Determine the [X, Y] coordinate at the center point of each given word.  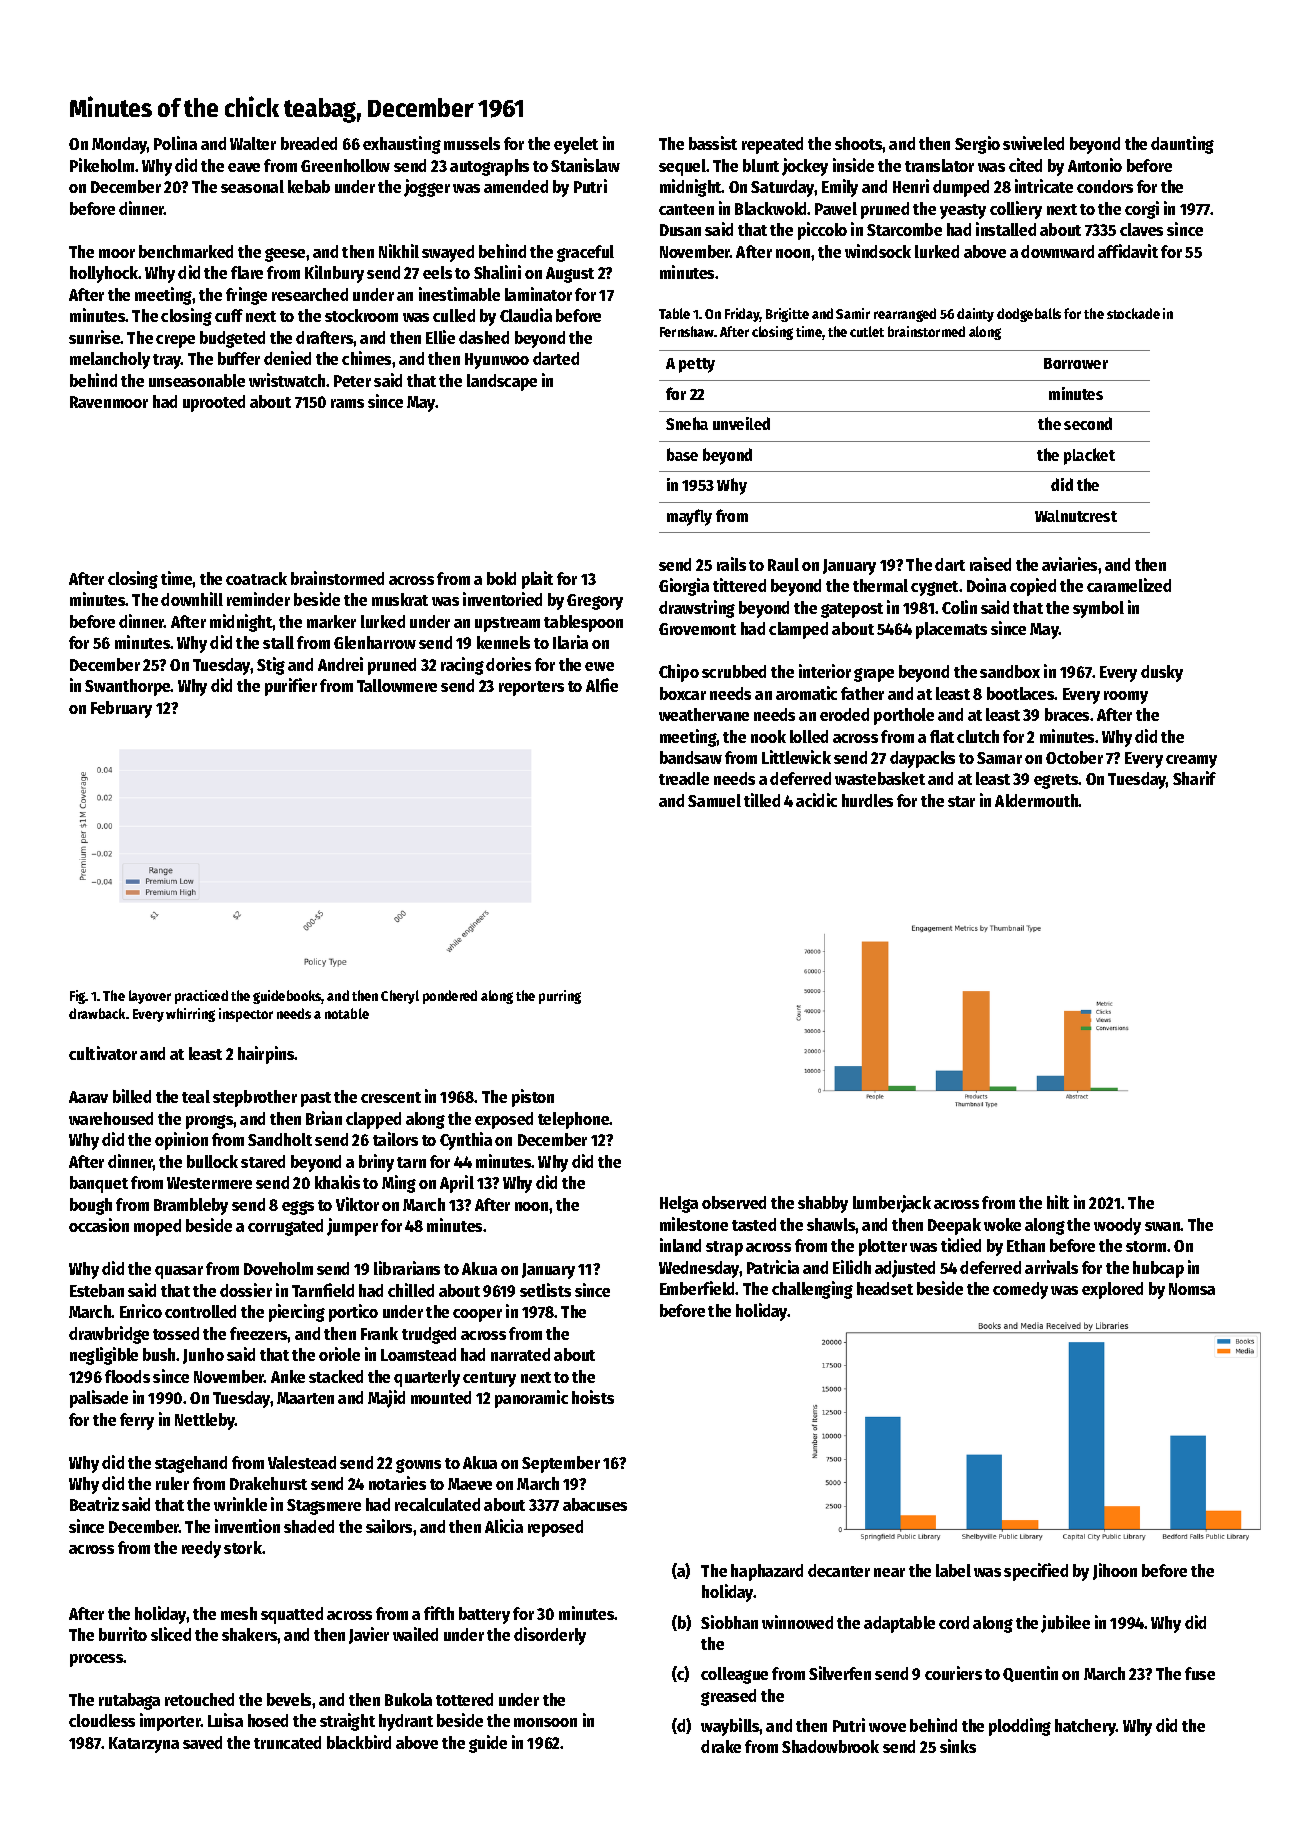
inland [680, 1245]
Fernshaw [687, 331]
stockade [1133, 313]
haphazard [767, 1572]
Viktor [357, 1204]
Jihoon [1115, 1571]
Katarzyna [144, 1745]
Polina [175, 143]
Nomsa [1192, 1289]
